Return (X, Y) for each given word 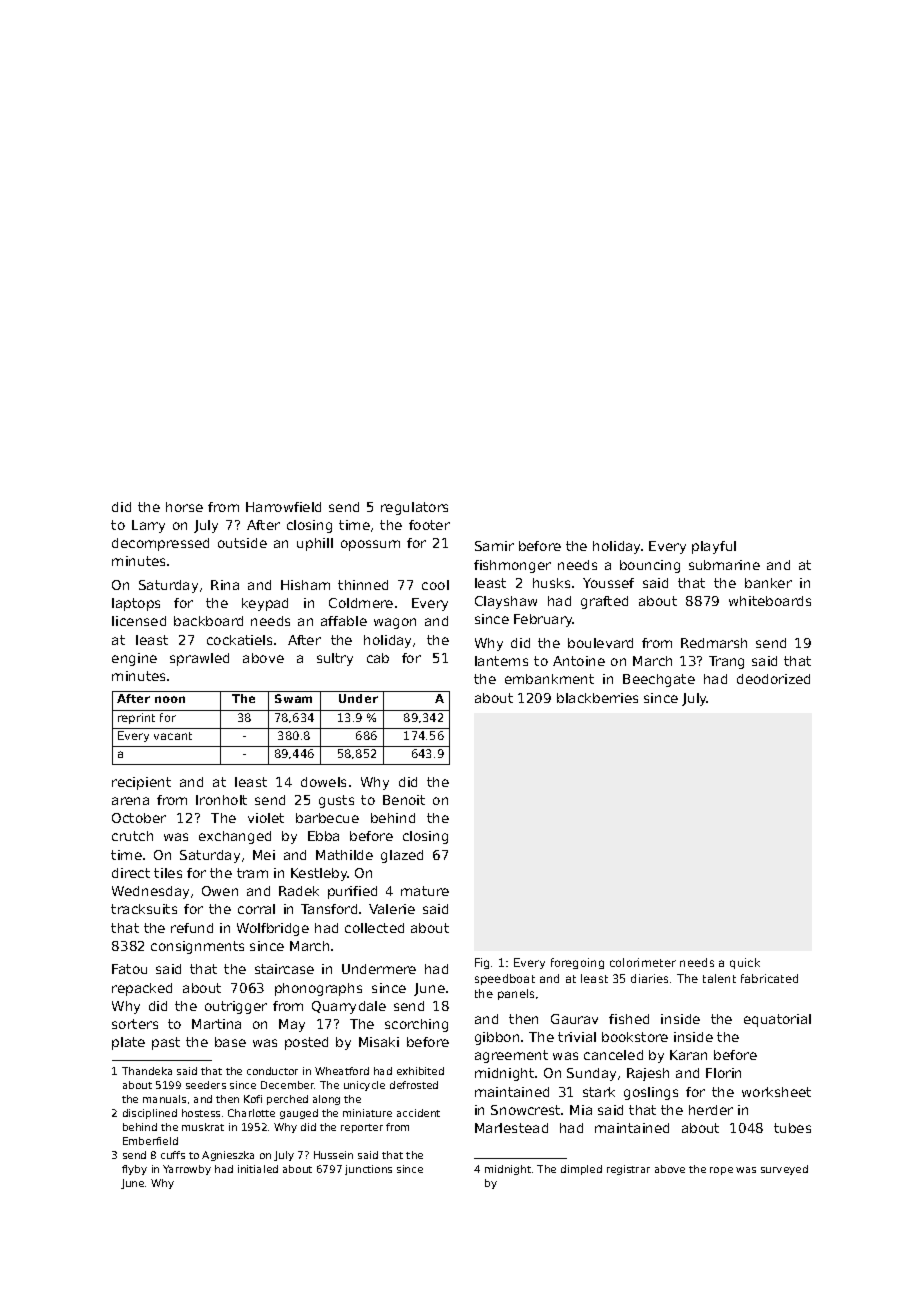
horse (184, 507)
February (543, 620)
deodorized (773, 679)
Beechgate (659, 680)
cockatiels (239, 640)
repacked (142, 989)
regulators (414, 508)
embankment (549, 679)
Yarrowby (187, 1170)
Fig (482, 963)
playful (714, 547)
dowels (323, 782)
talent (719, 978)
